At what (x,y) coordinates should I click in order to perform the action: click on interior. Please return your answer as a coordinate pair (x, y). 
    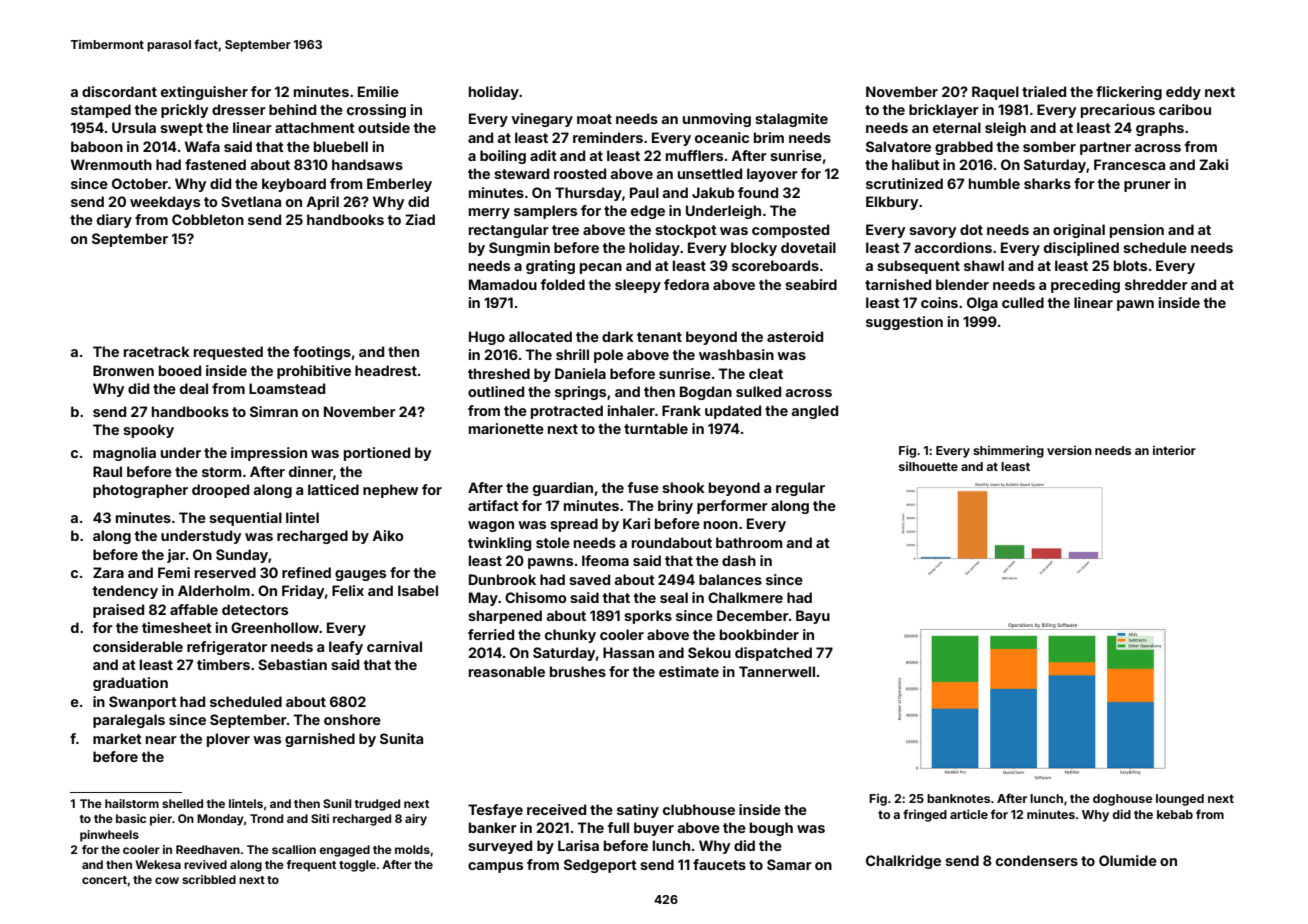
    Looking at the image, I should click on (1174, 450).
